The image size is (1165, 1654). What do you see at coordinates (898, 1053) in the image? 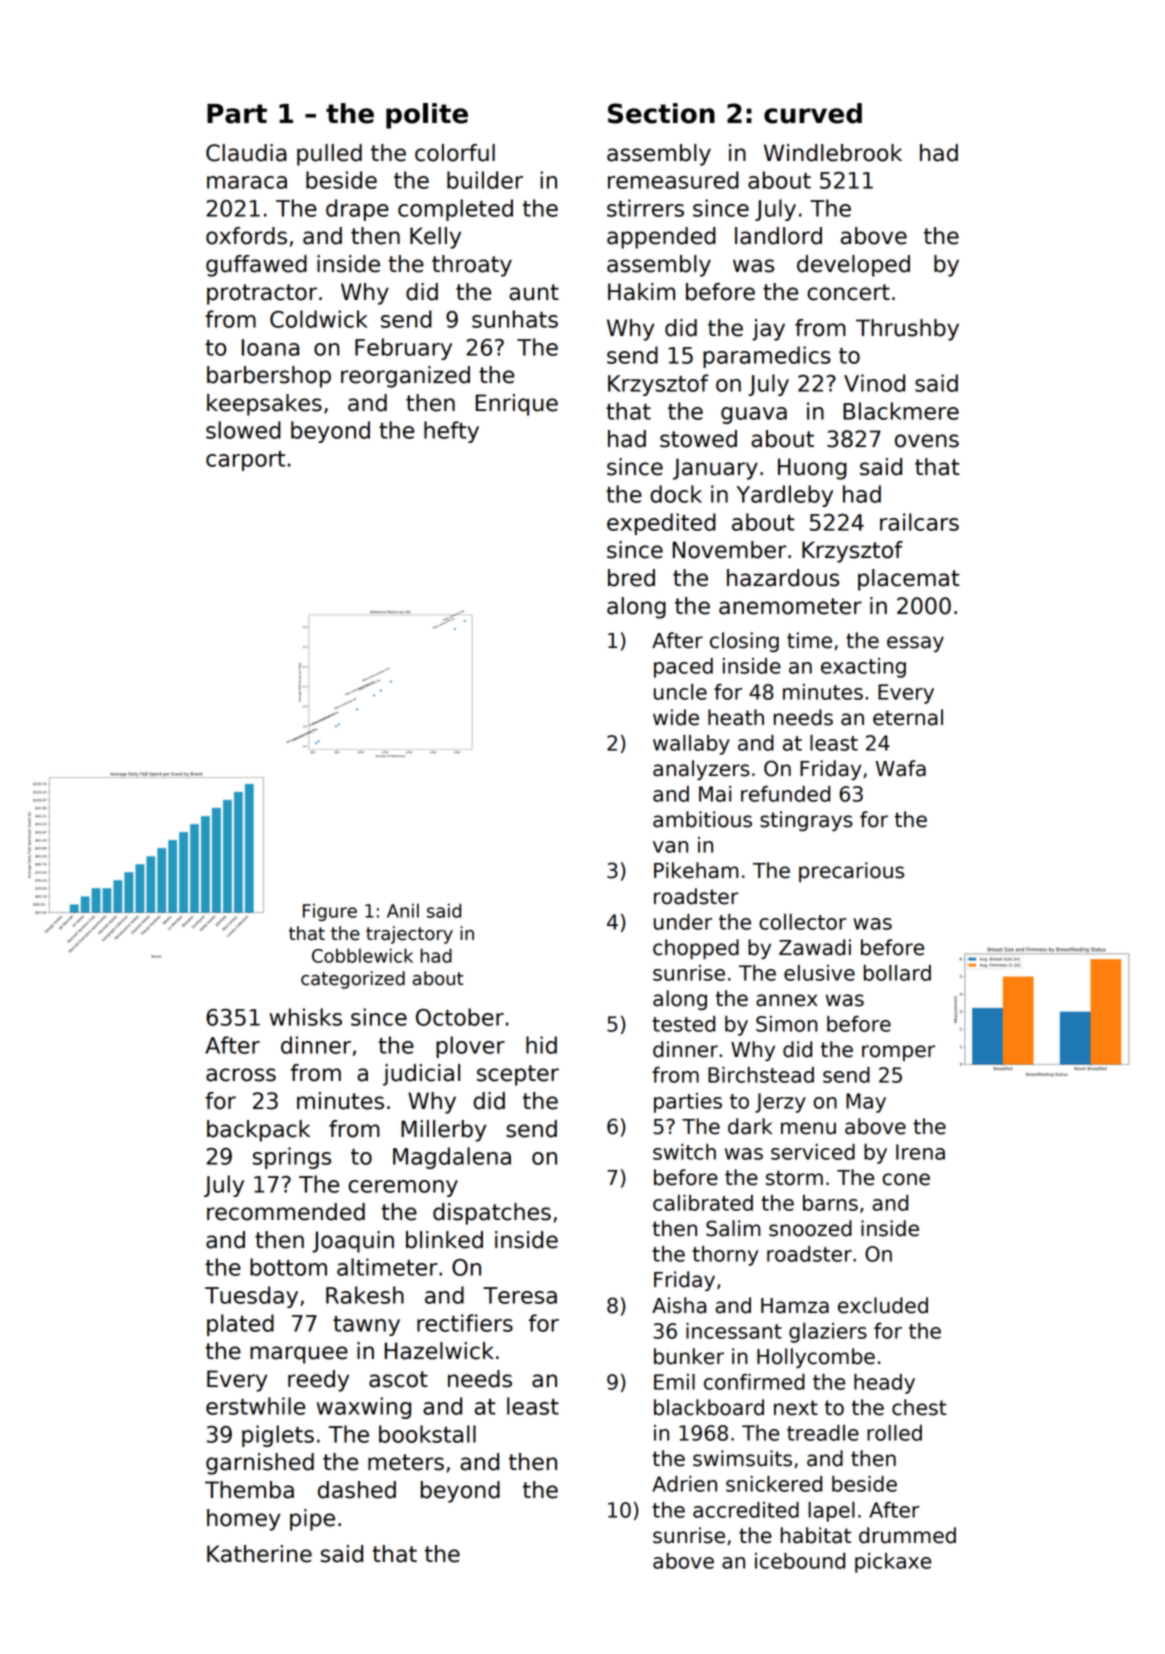
I see `romper` at bounding box center [898, 1053].
